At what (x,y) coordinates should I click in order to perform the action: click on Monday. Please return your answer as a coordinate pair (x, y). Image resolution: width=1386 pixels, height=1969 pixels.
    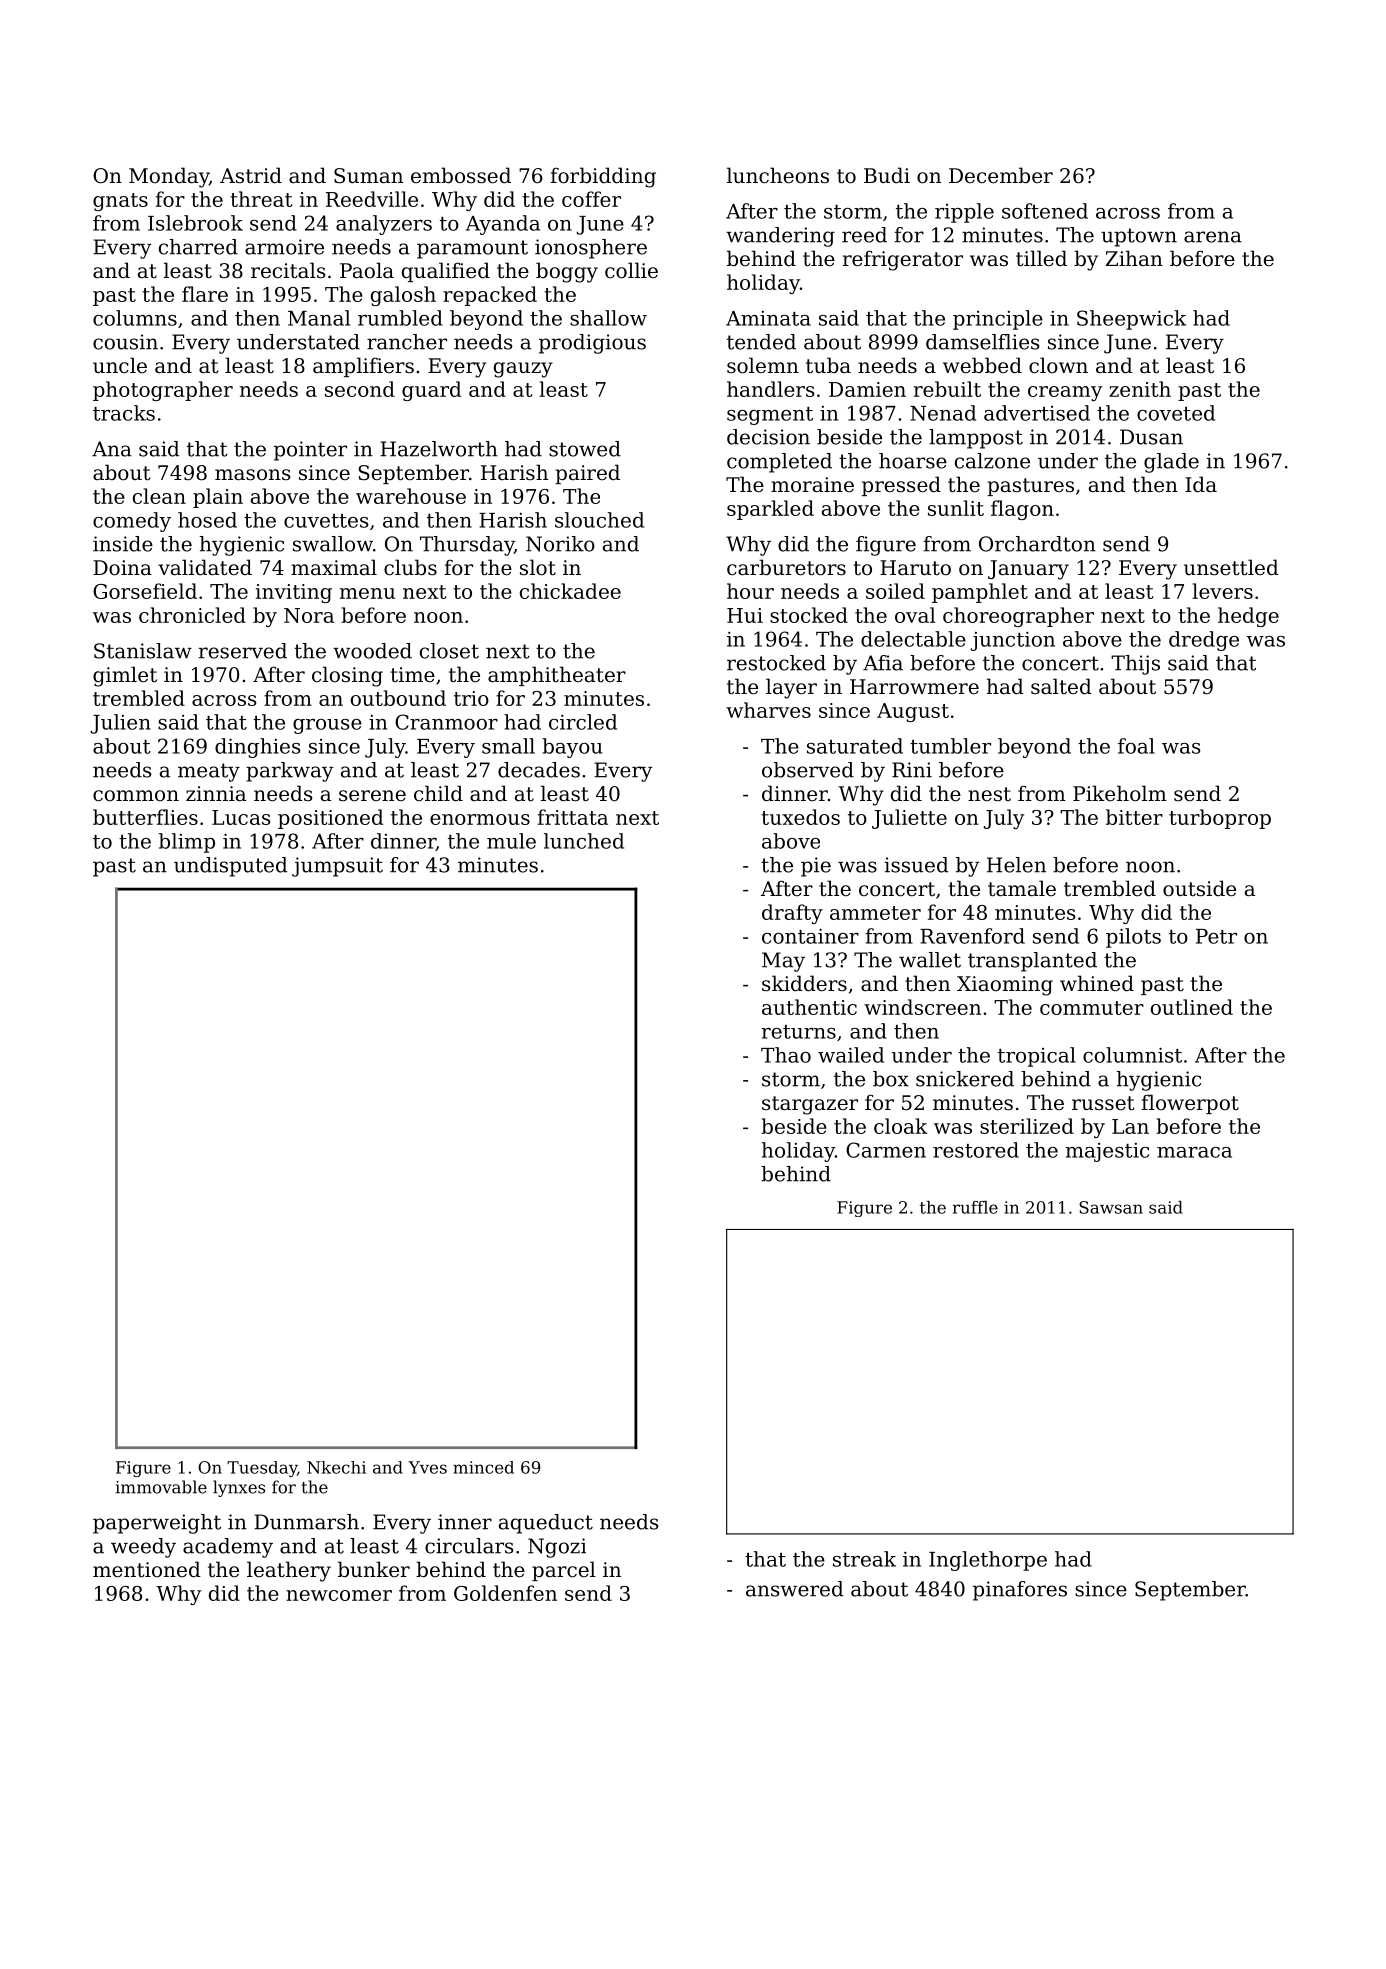
    Looking at the image, I should click on (169, 177).
